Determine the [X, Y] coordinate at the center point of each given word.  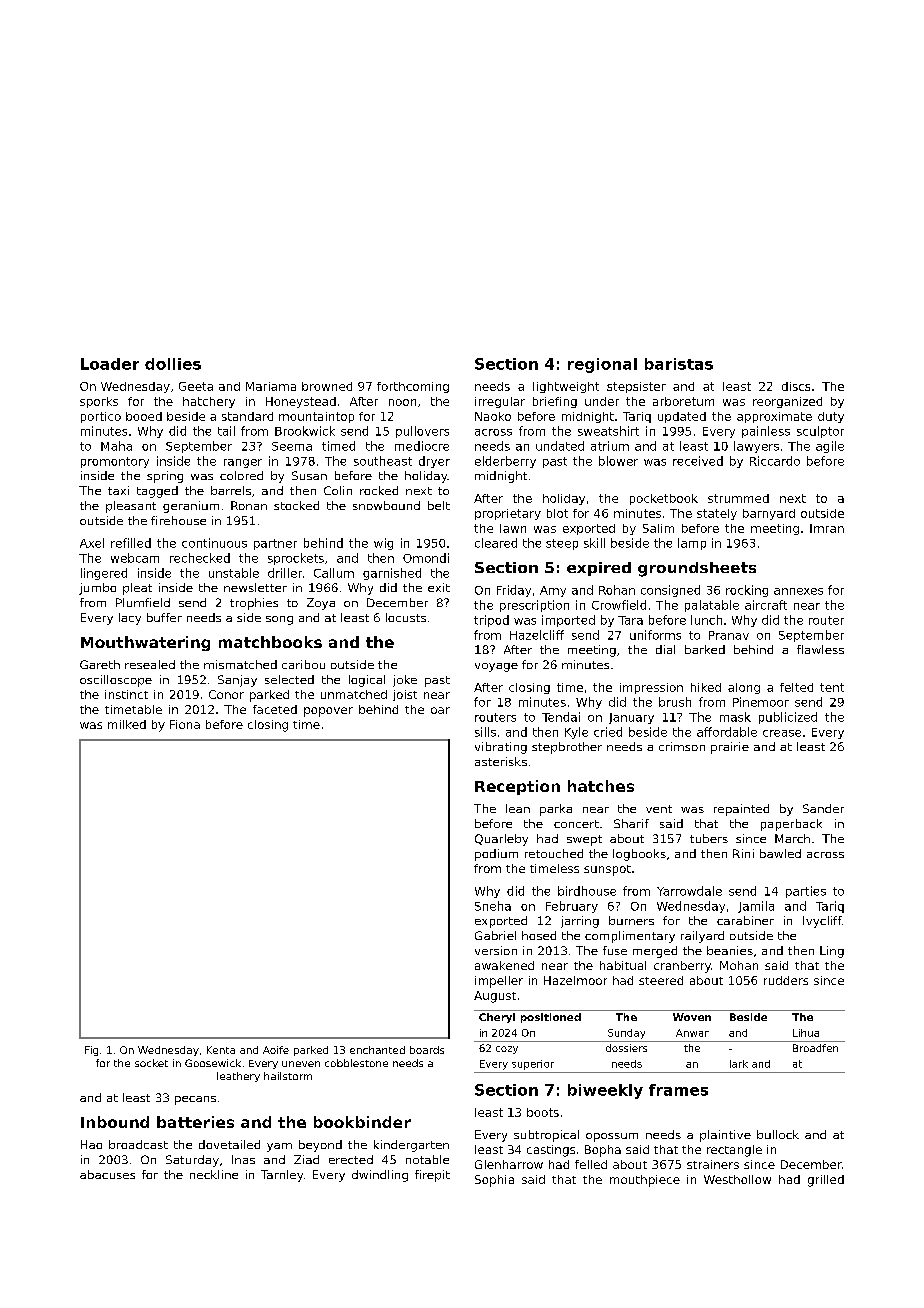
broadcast [138, 1144]
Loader [110, 364]
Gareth [100, 664]
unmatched [354, 694]
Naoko [493, 416]
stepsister [636, 387]
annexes [798, 591]
